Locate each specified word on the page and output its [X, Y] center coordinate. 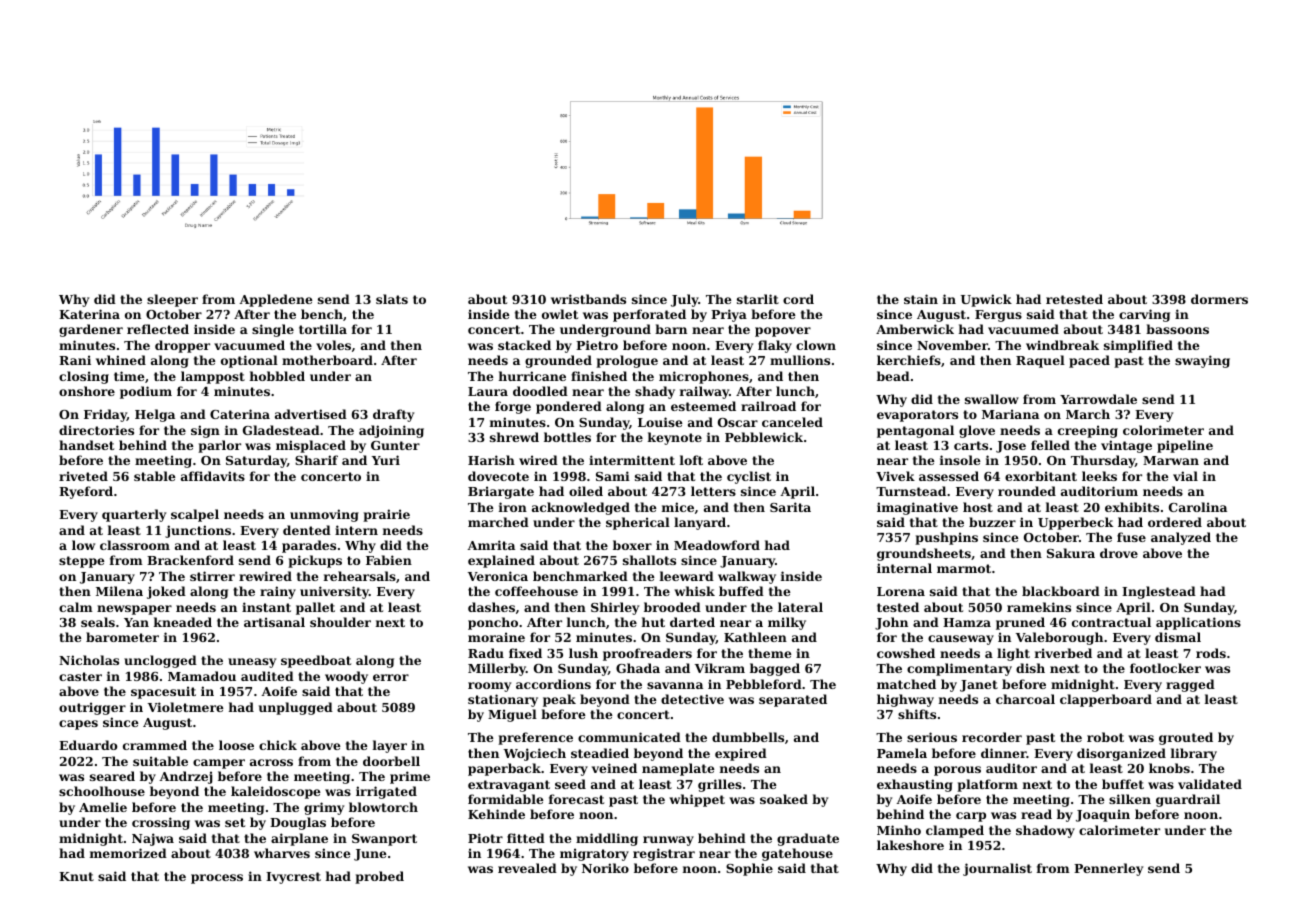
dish [1030, 668]
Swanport [384, 840]
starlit [758, 299]
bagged [775, 669]
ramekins [1039, 607]
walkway [747, 577]
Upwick [986, 300]
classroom [135, 545]
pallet [315, 608]
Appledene [275, 300]
